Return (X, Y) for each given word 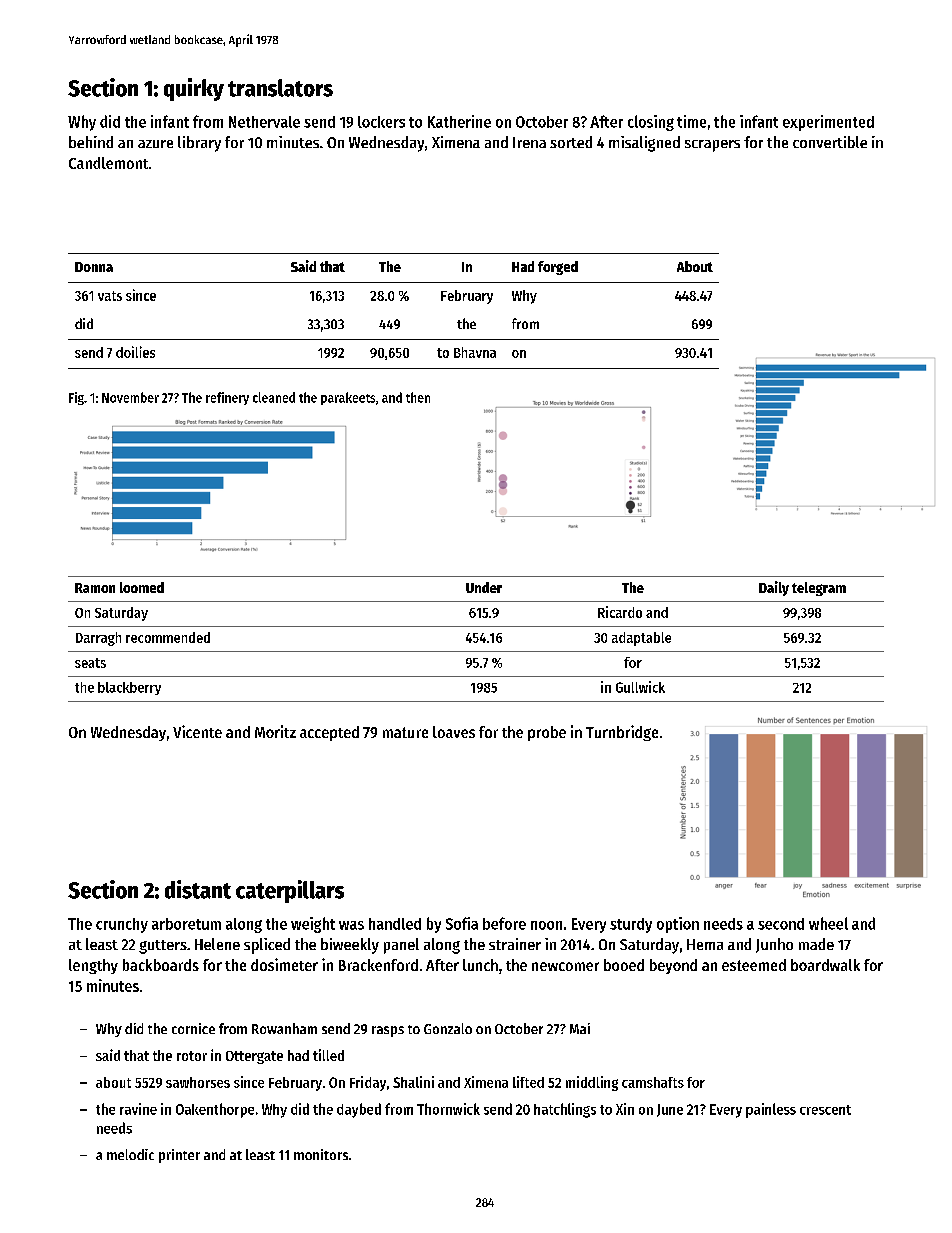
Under (484, 587)
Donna (94, 267)
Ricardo (620, 612)
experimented (828, 123)
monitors (321, 1154)
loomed (142, 587)
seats (90, 663)
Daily (774, 588)
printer (179, 1156)
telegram (819, 589)
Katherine (459, 121)
